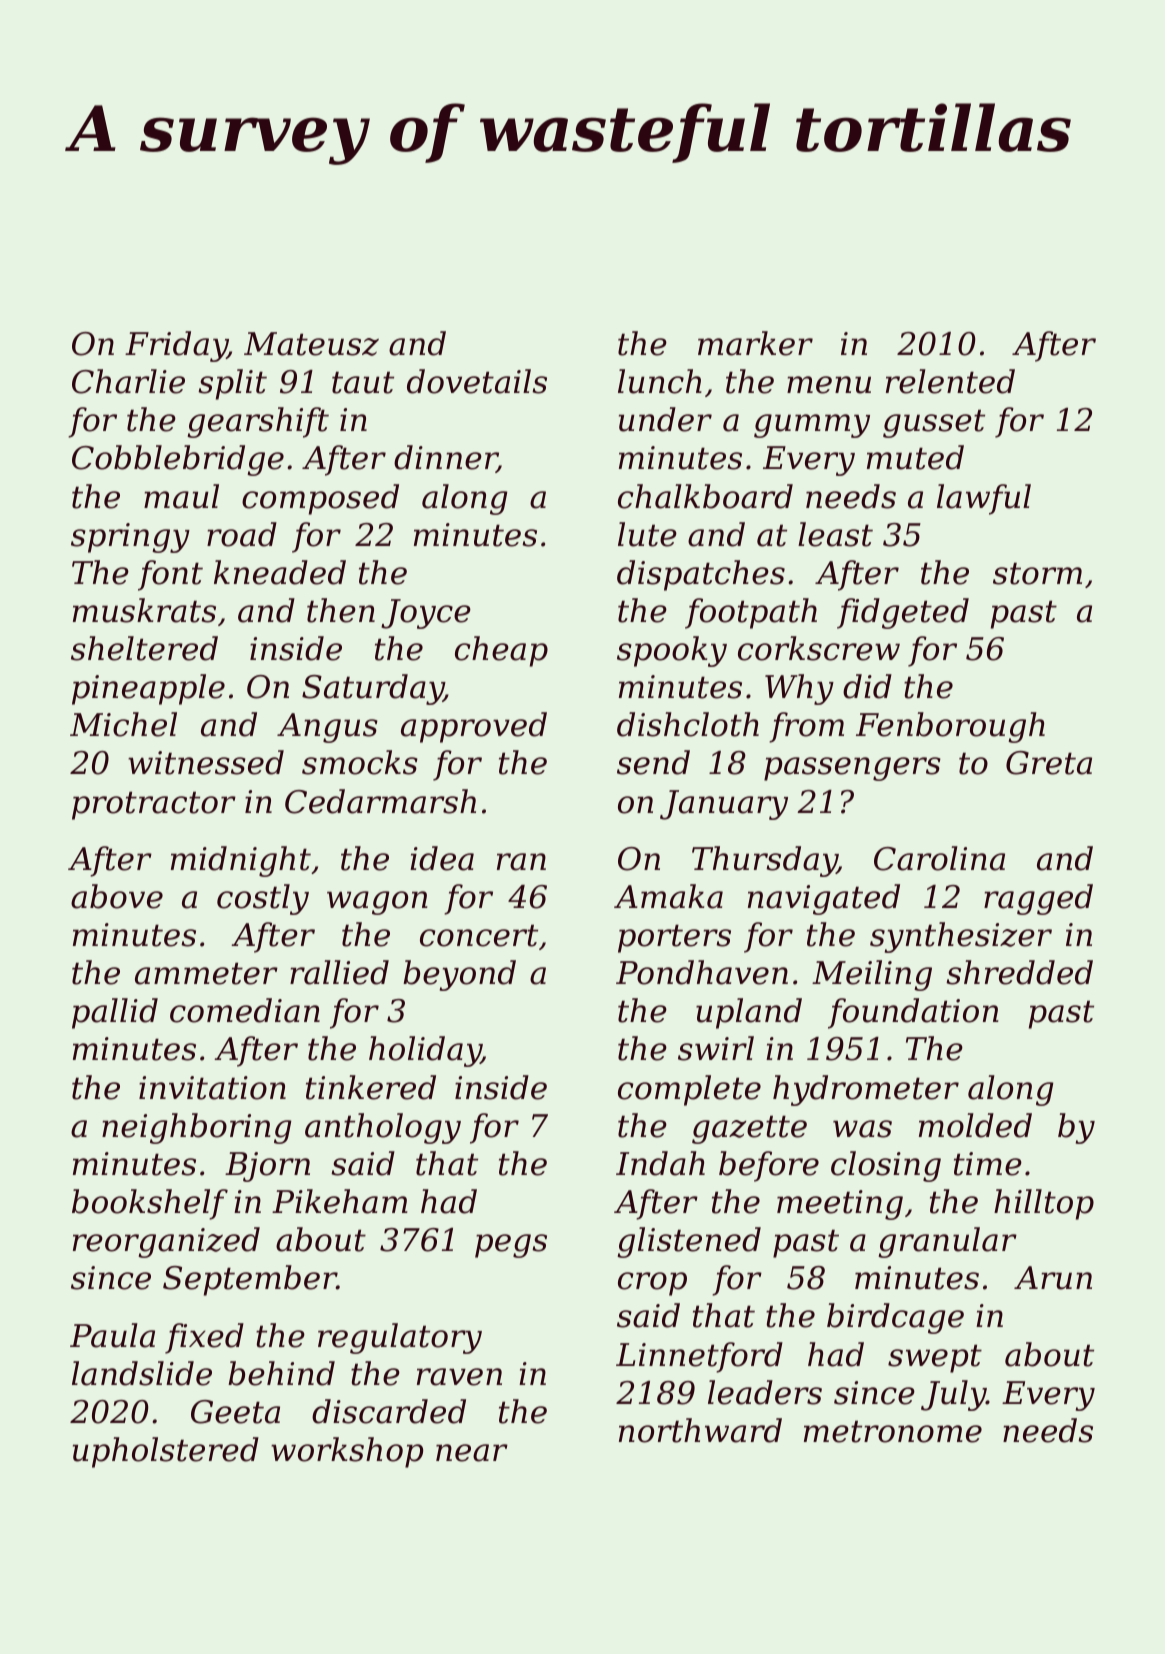 Image resolution: width=1165 pixels, height=1654 pixels. Describe the element at coordinates (984, 499) in the screenshot. I see `lawful` at that location.
